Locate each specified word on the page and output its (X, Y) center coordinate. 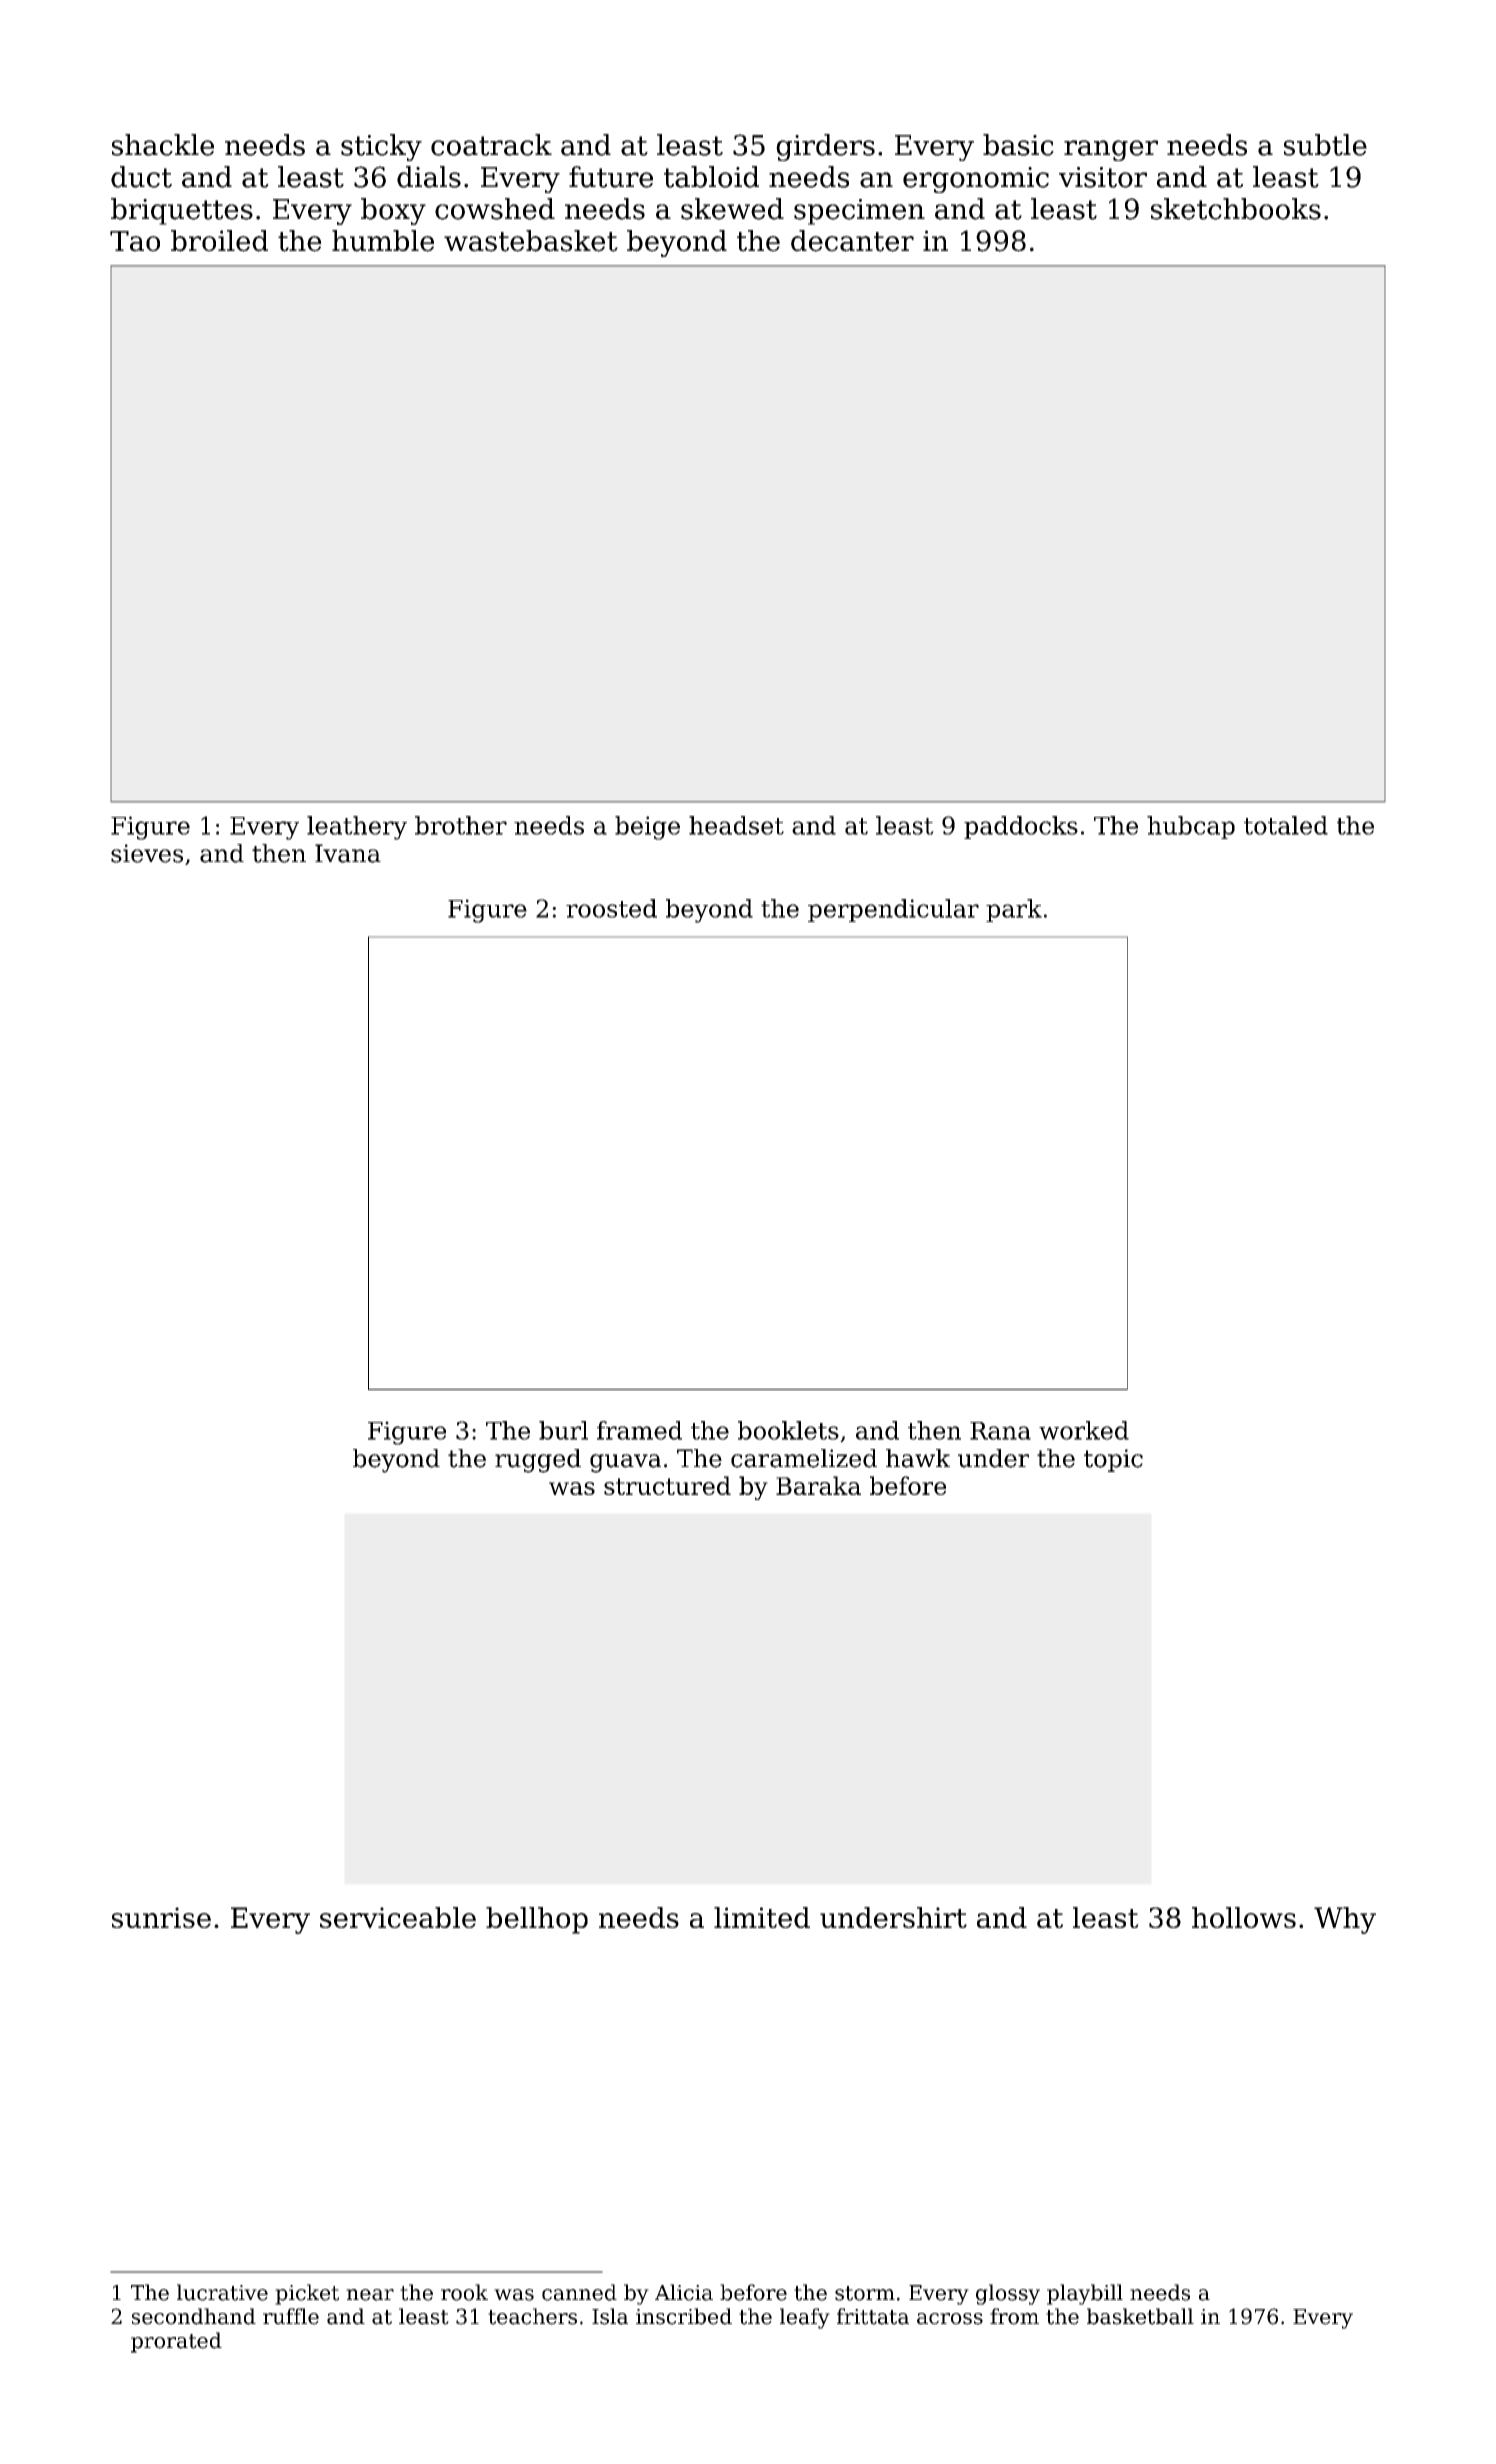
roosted (611, 908)
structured (667, 1485)
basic (1018, 145)
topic (1113, 1460)
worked (1084, 1430)
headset (736, 825)
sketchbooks (1236, 209)
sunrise (161, 1917)
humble (383, 241)
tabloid (711, 177)
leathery (357, 828)
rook (464, 2292)
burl (563, 1430)
